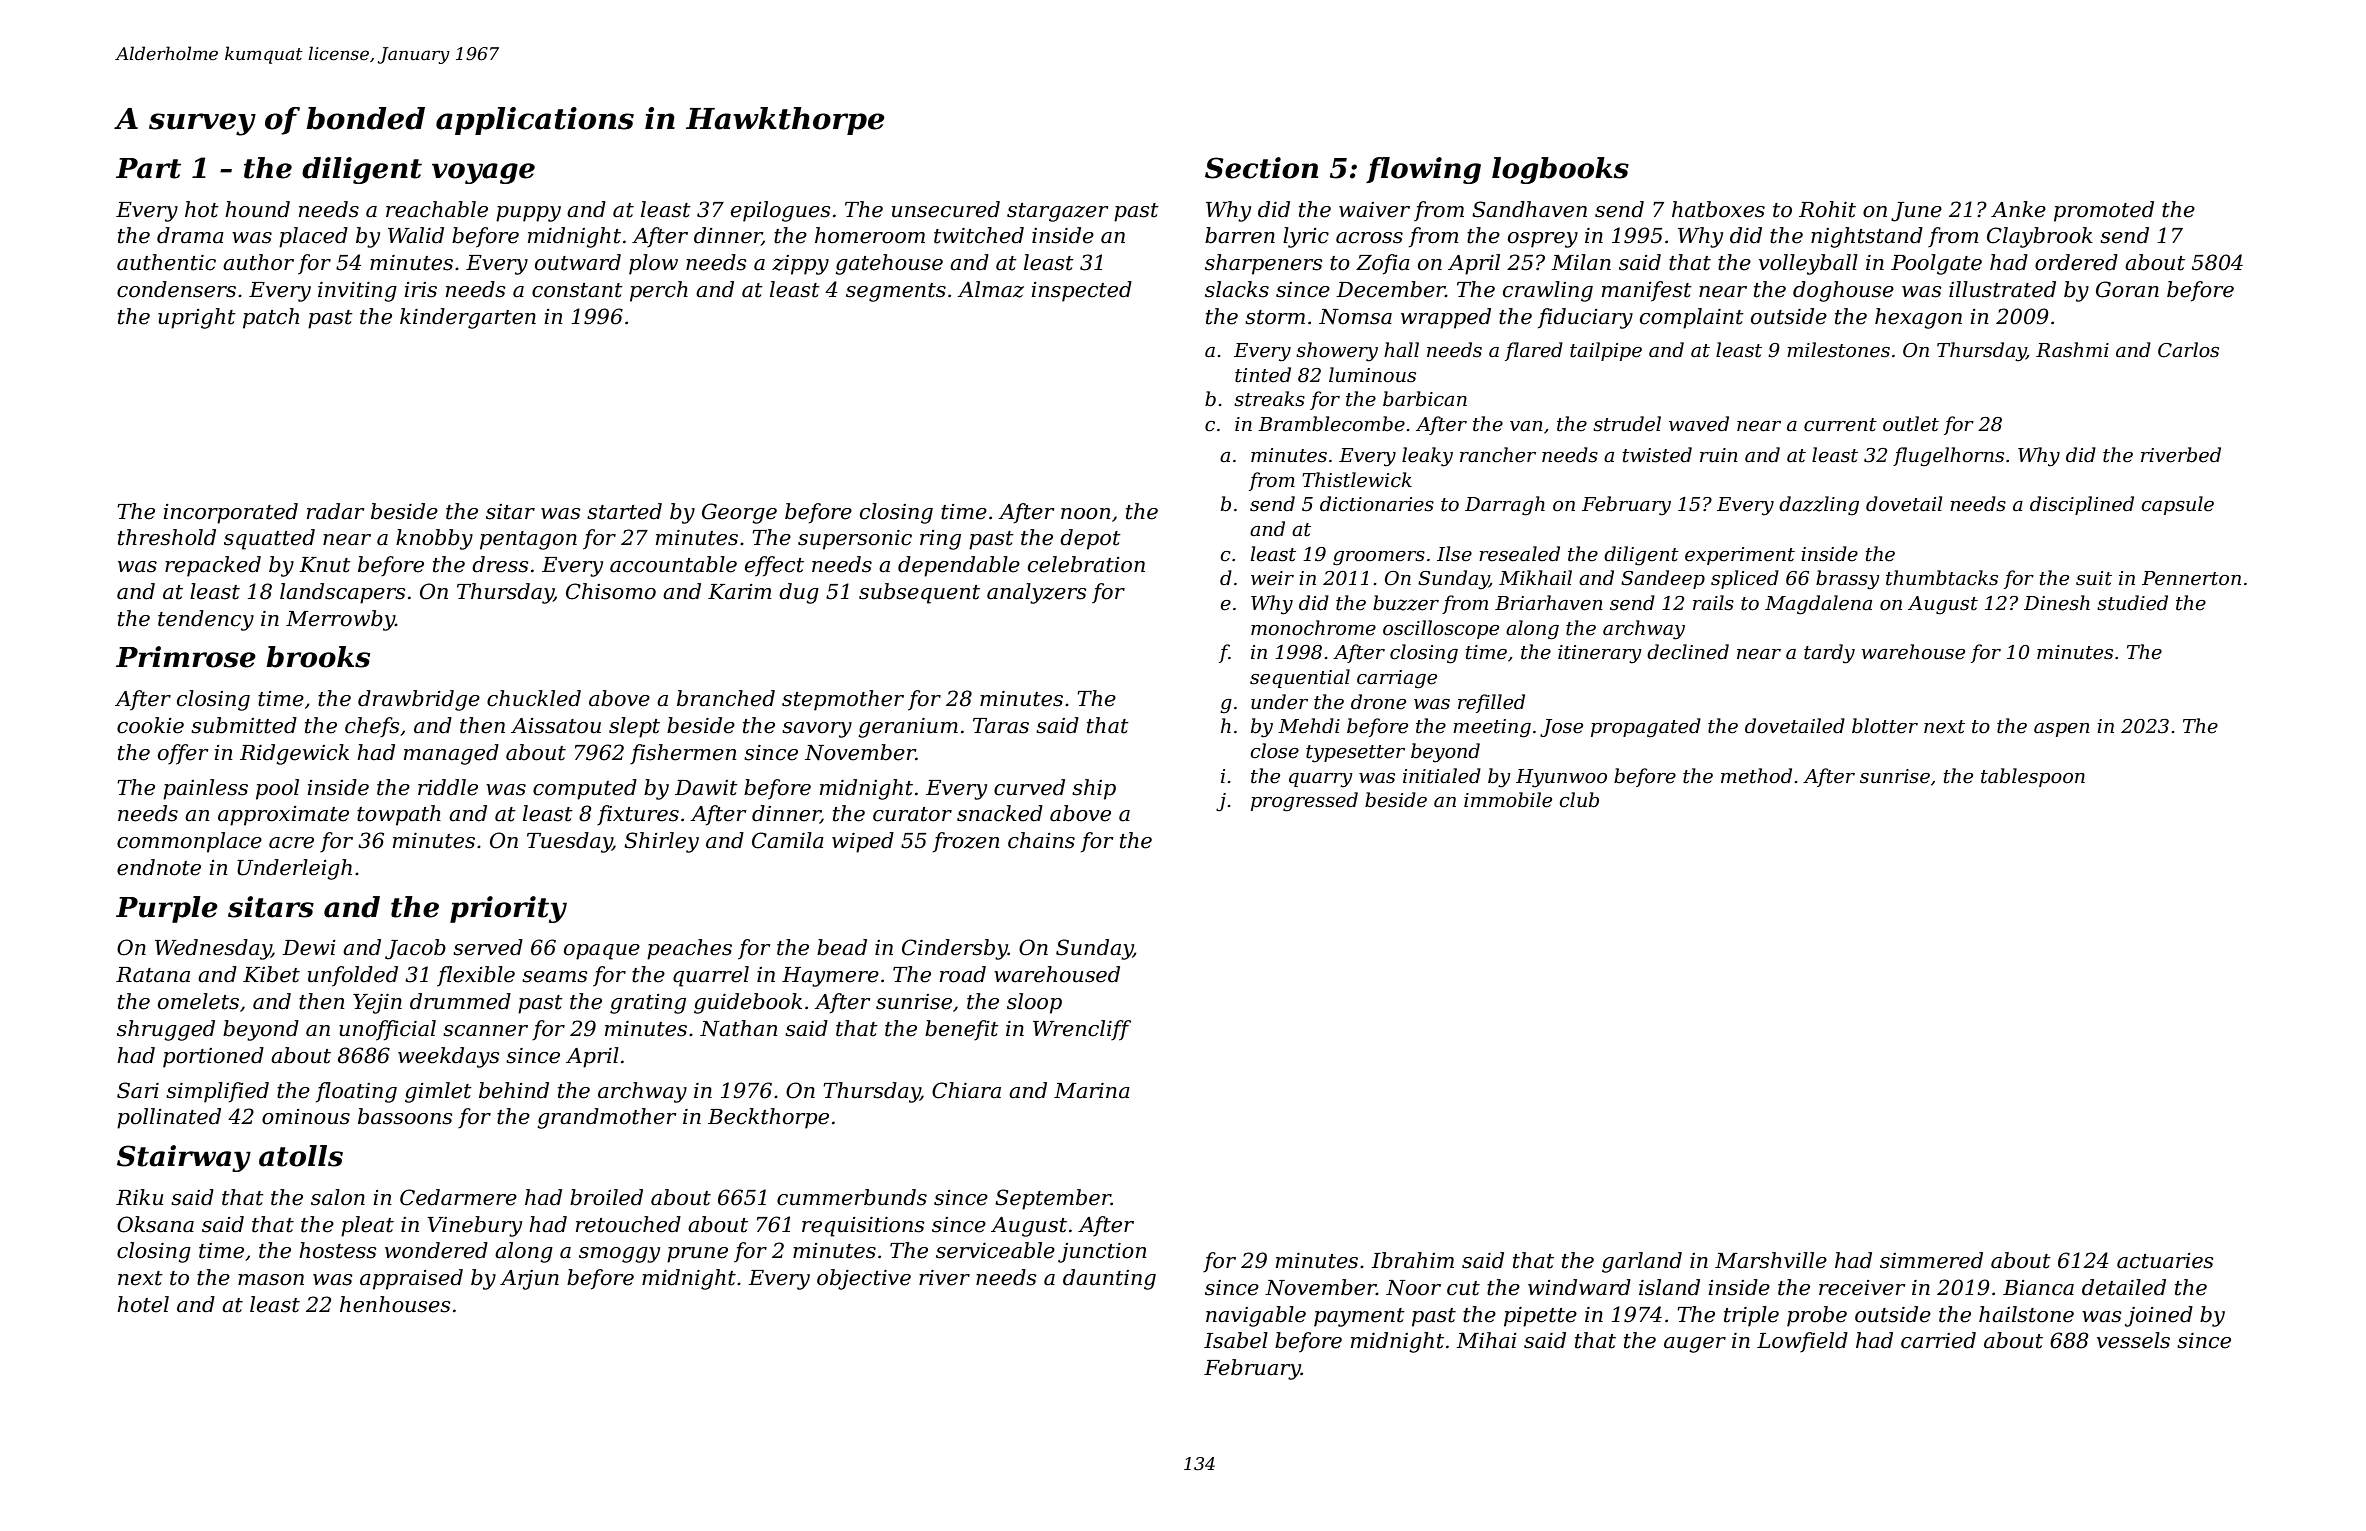 The width and height of the screenshot is (2366, 1531). I want to click on unsecured, so click(946, 209).
